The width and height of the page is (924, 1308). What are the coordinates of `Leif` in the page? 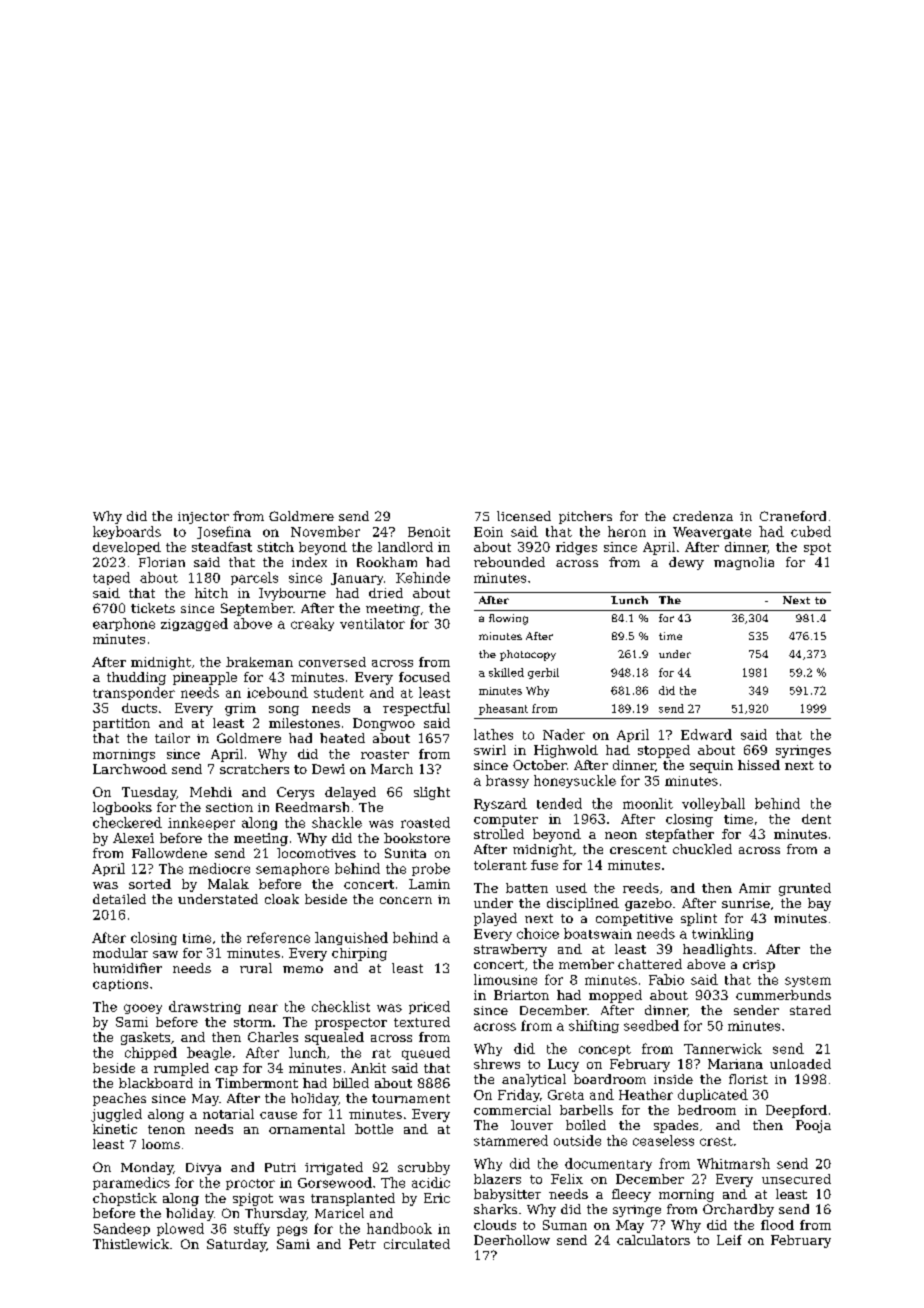 It's located at (729, 1240).
